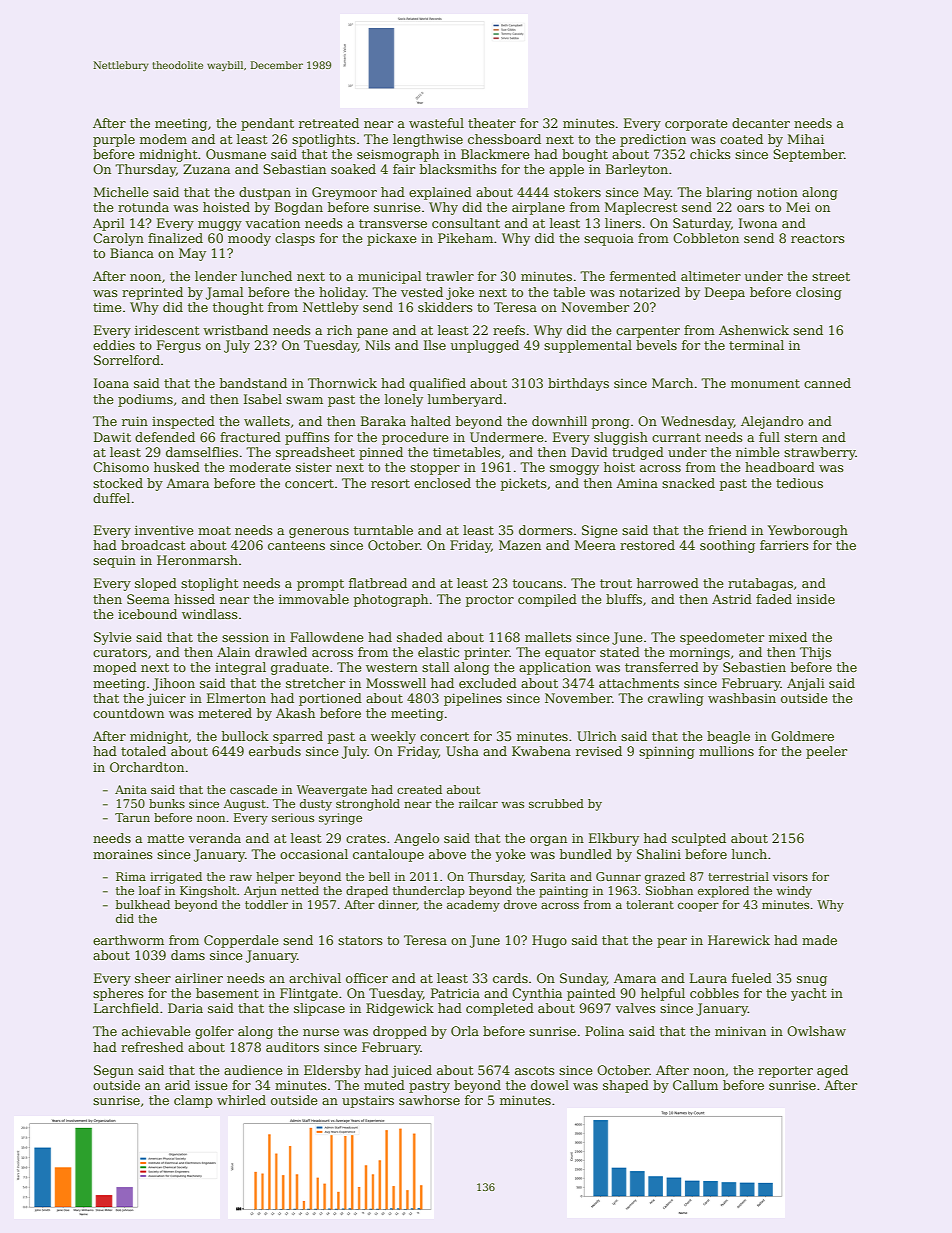 This screenshot has width=952, height=1233. What do you see at coordinates (163, 139) in the screenshot?
I see `modem` at bounding box center [163, 139].
